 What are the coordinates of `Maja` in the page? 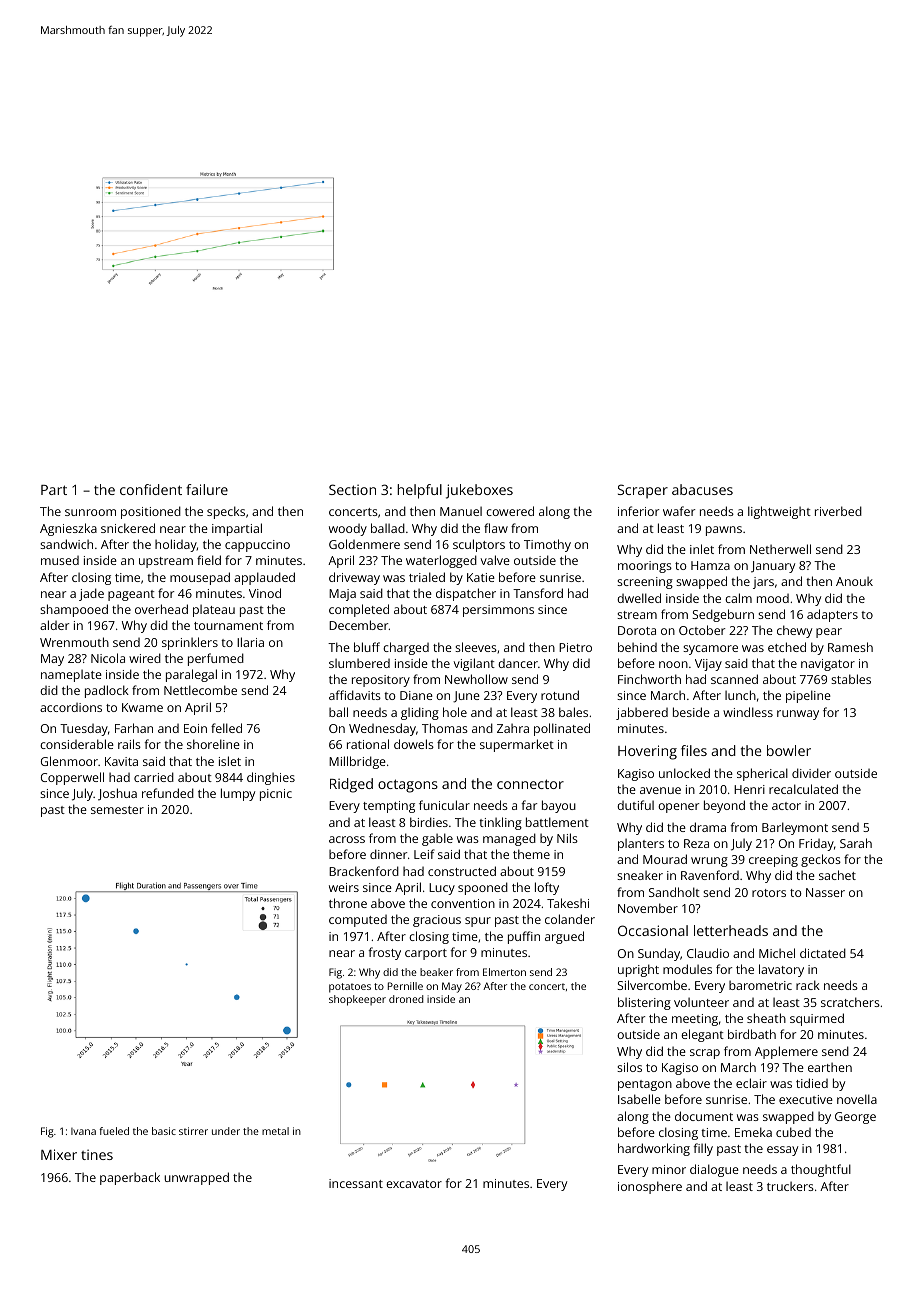 It's located at (342, 595).
